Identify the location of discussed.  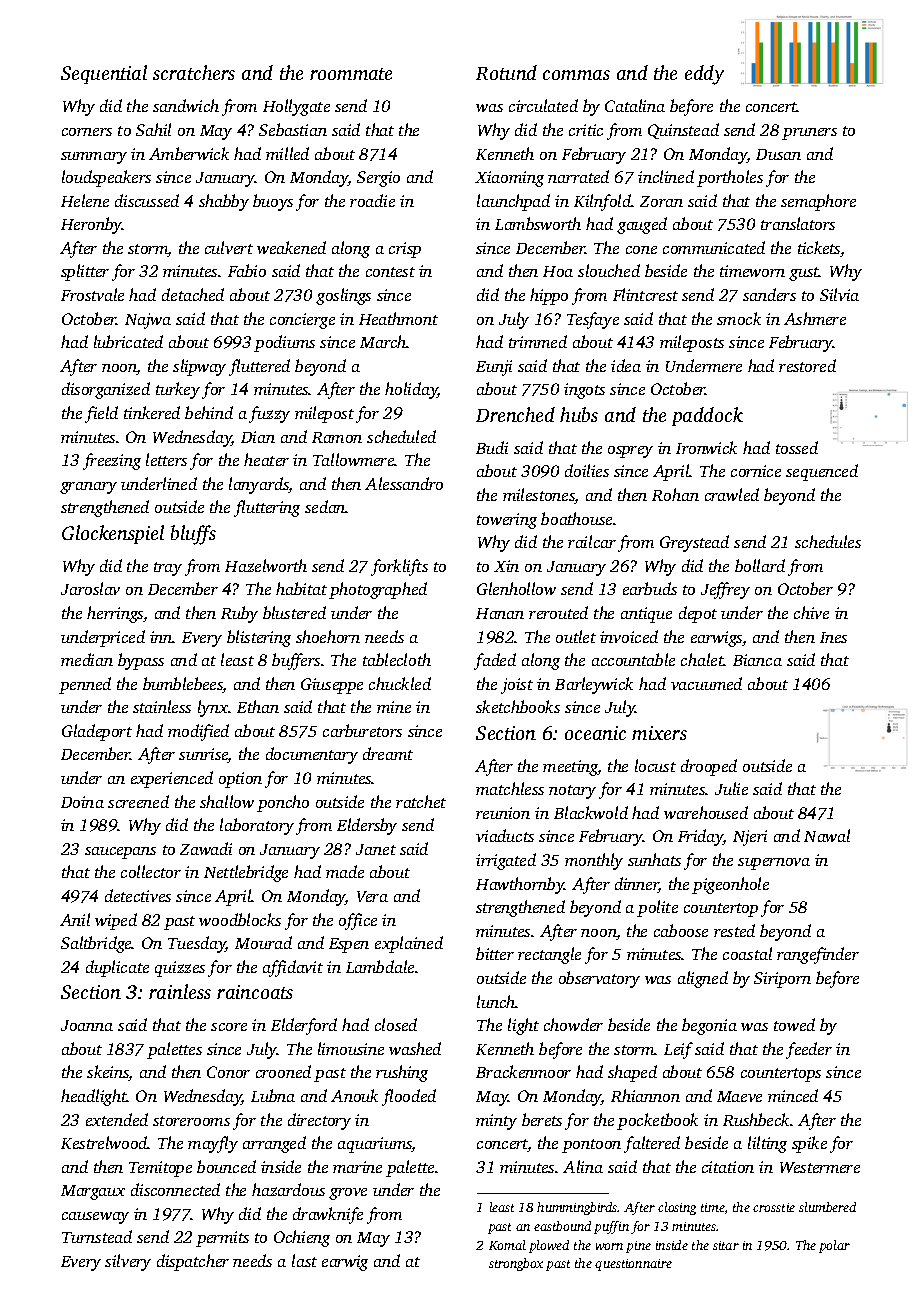
(147, 200).
